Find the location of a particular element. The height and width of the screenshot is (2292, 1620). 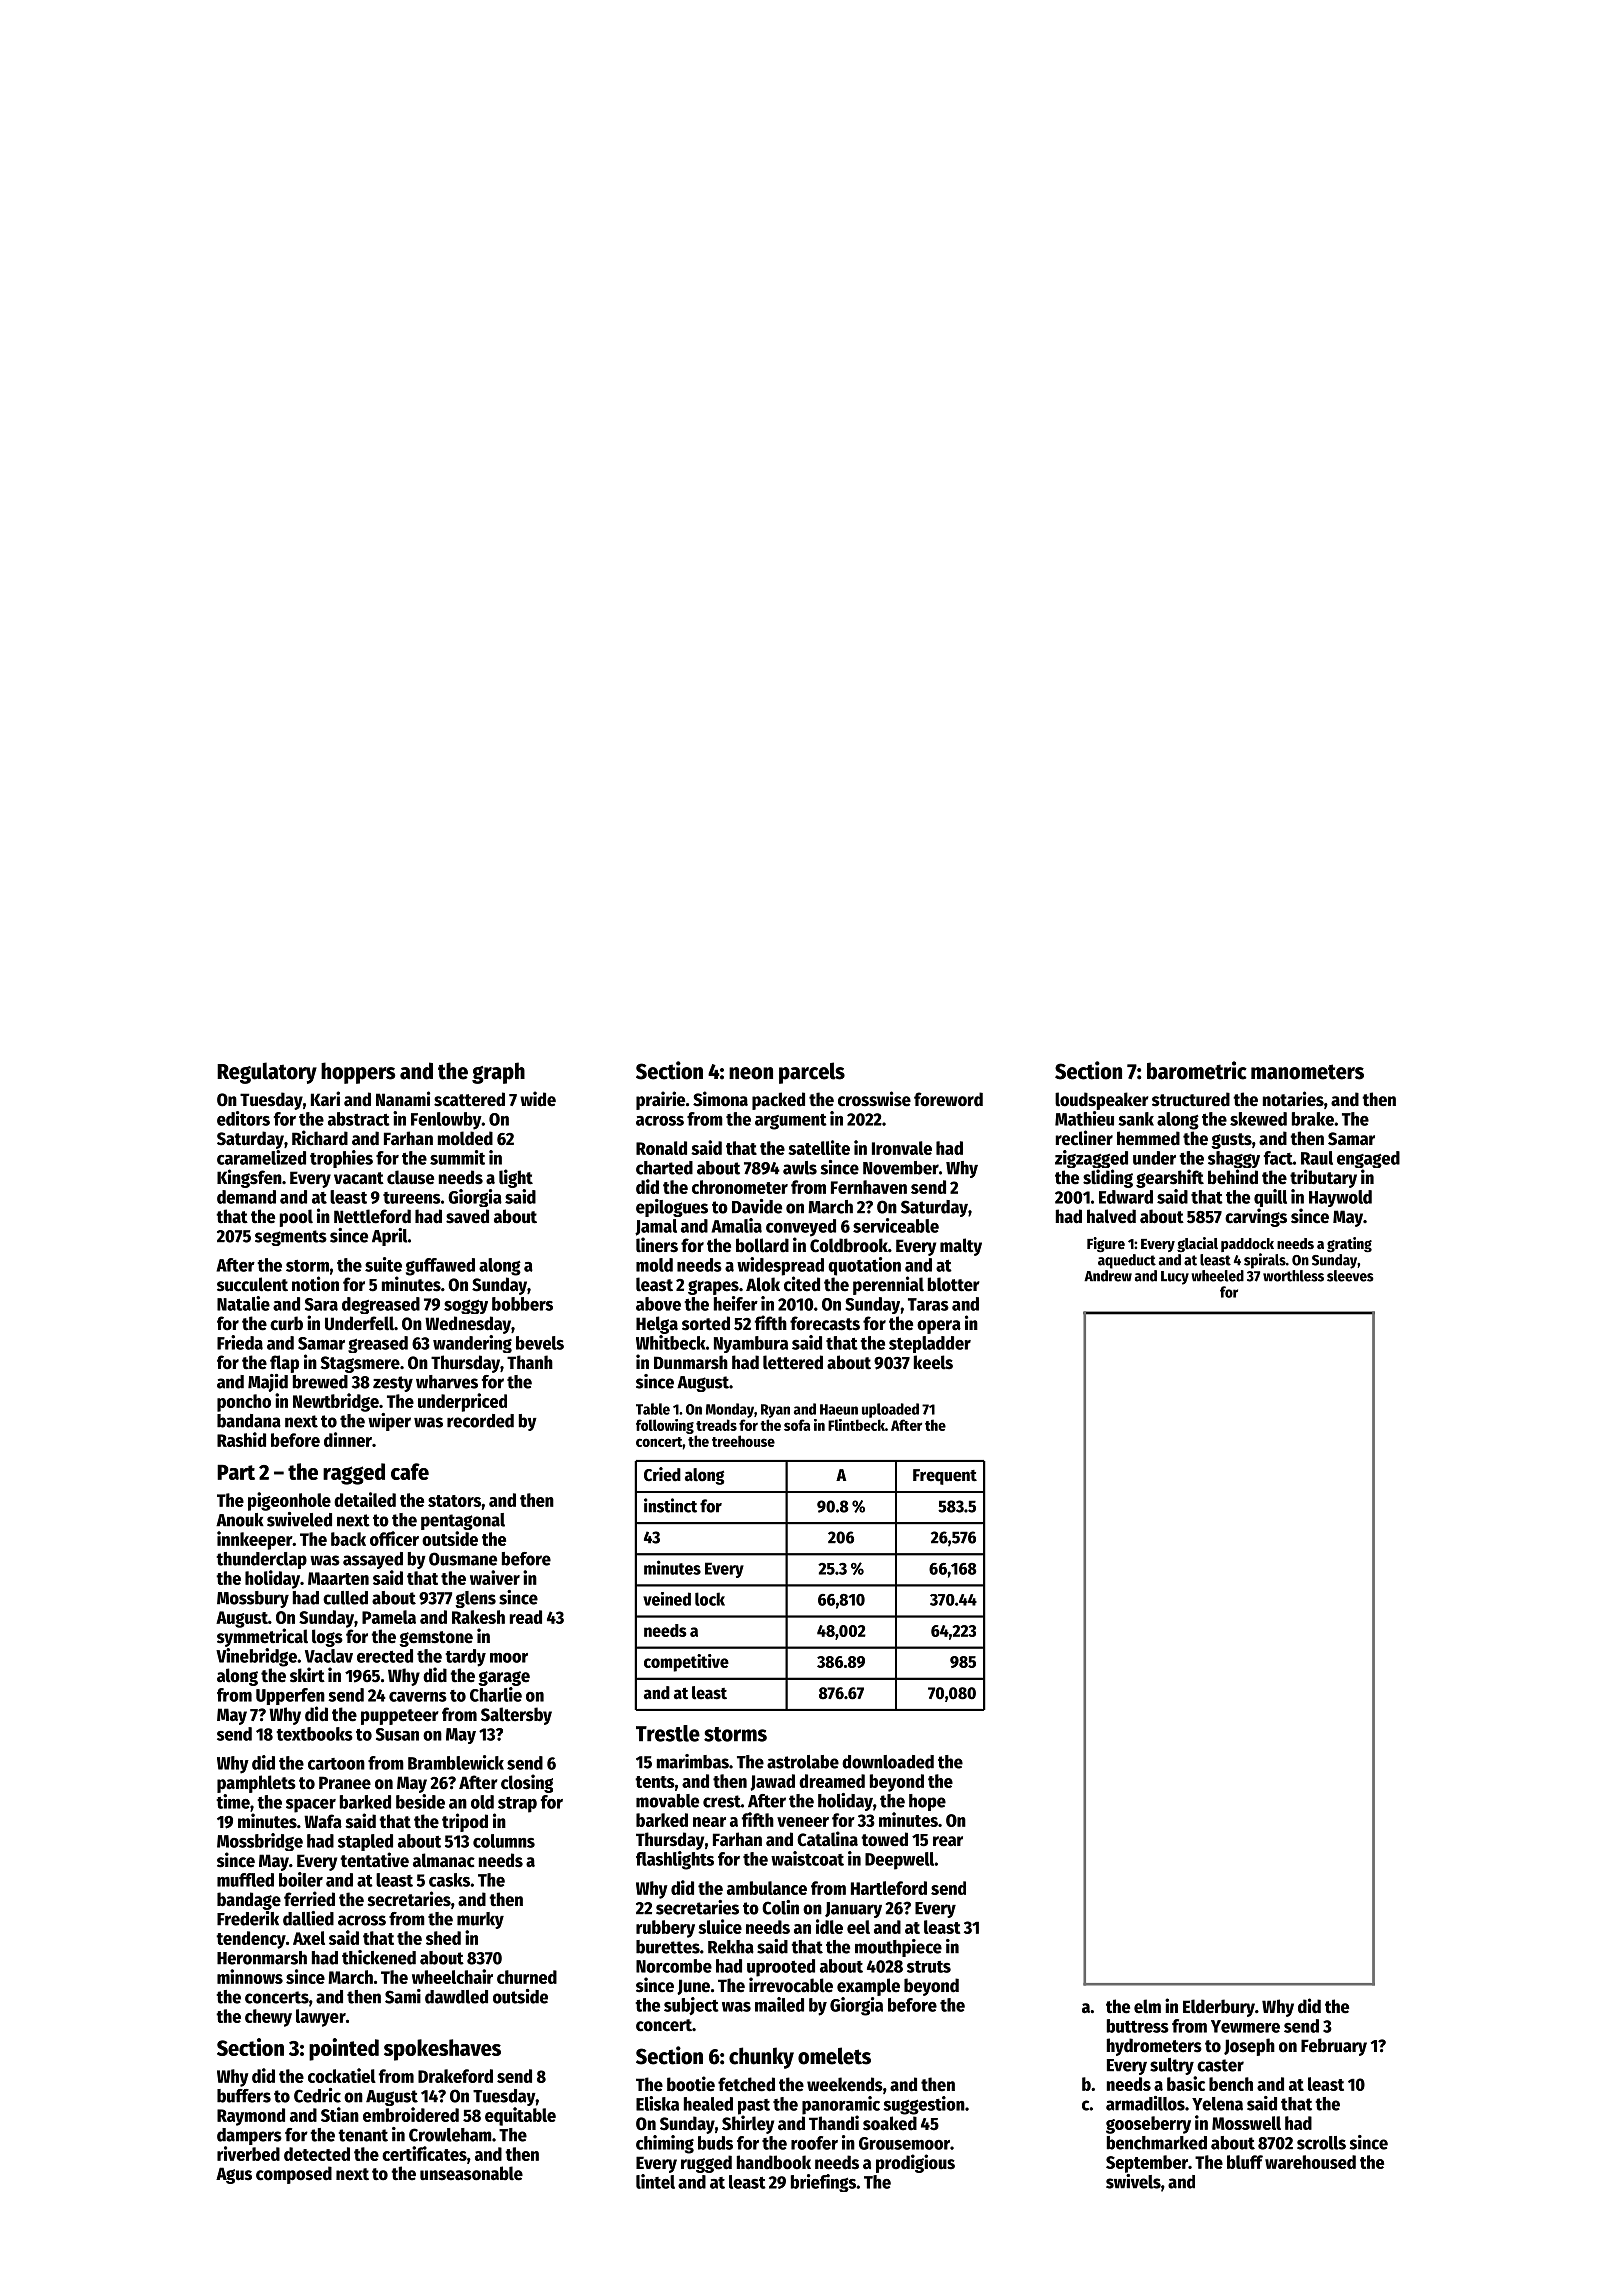

barometric is located at coordinates (1197, 1070).
